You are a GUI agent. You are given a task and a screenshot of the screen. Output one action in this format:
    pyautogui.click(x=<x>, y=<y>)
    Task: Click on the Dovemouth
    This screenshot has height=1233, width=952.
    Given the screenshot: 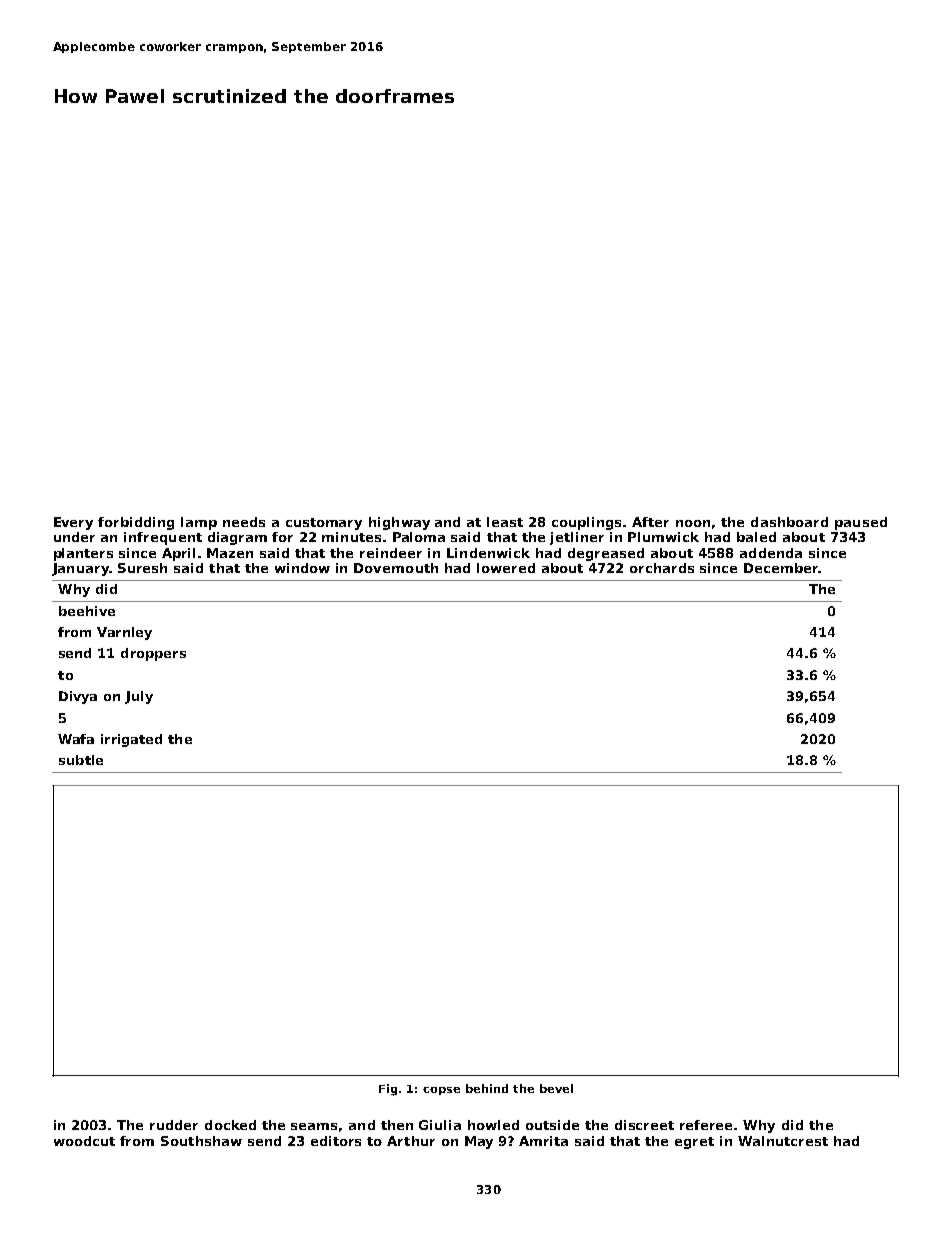 What is the action you would take?
    pyautogui.click(x=396, y=568)
